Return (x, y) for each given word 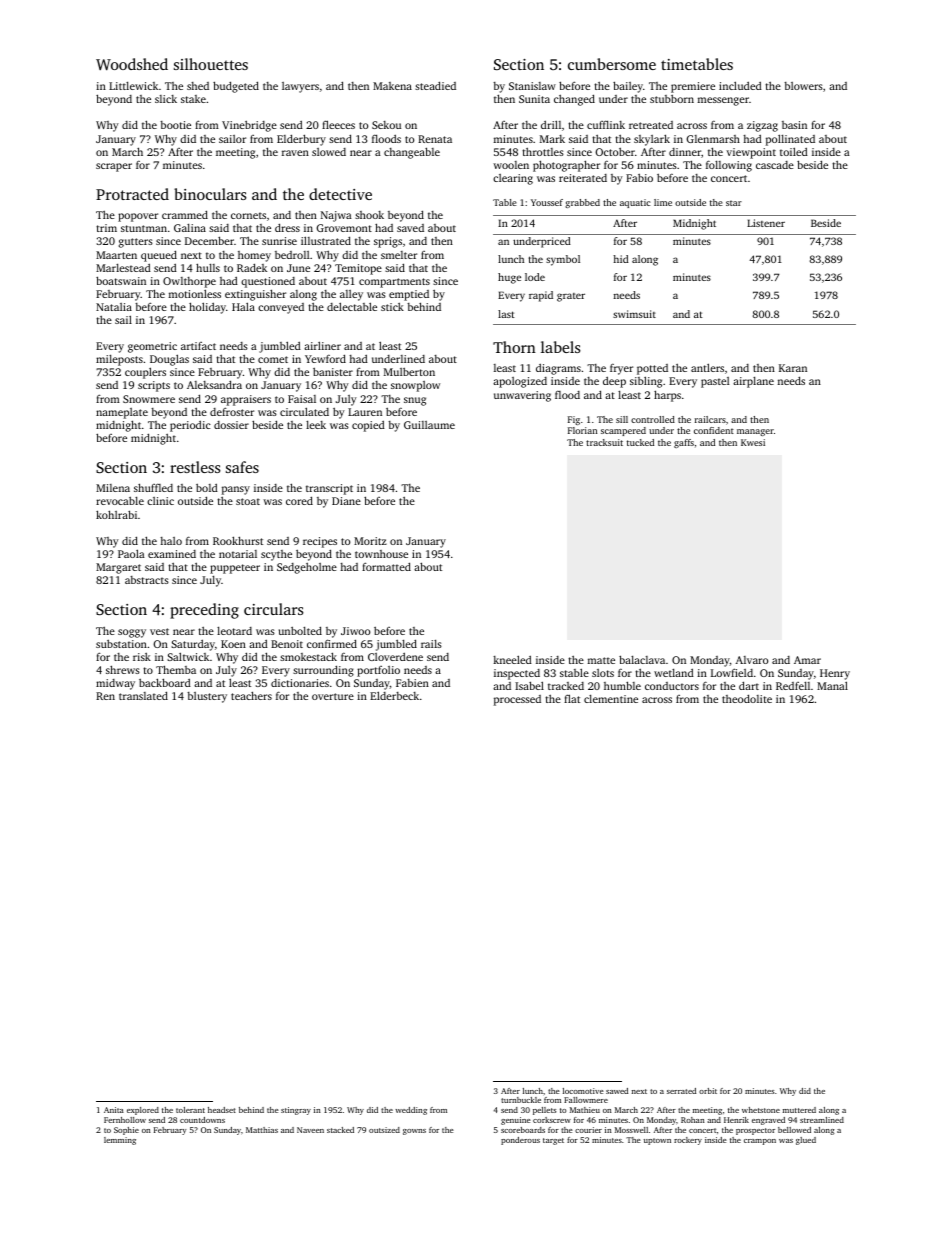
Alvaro (752, 660)
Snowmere (149, 399)
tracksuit (604, 442)
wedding (411, 1111)
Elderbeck (394, 695)
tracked (566, 686)
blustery (207, 697)
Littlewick (133, 86)
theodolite (747, 698)
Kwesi (753, 442)
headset (222, 1110)
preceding (204, 611)
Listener (766, 223)
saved (410, 228)
